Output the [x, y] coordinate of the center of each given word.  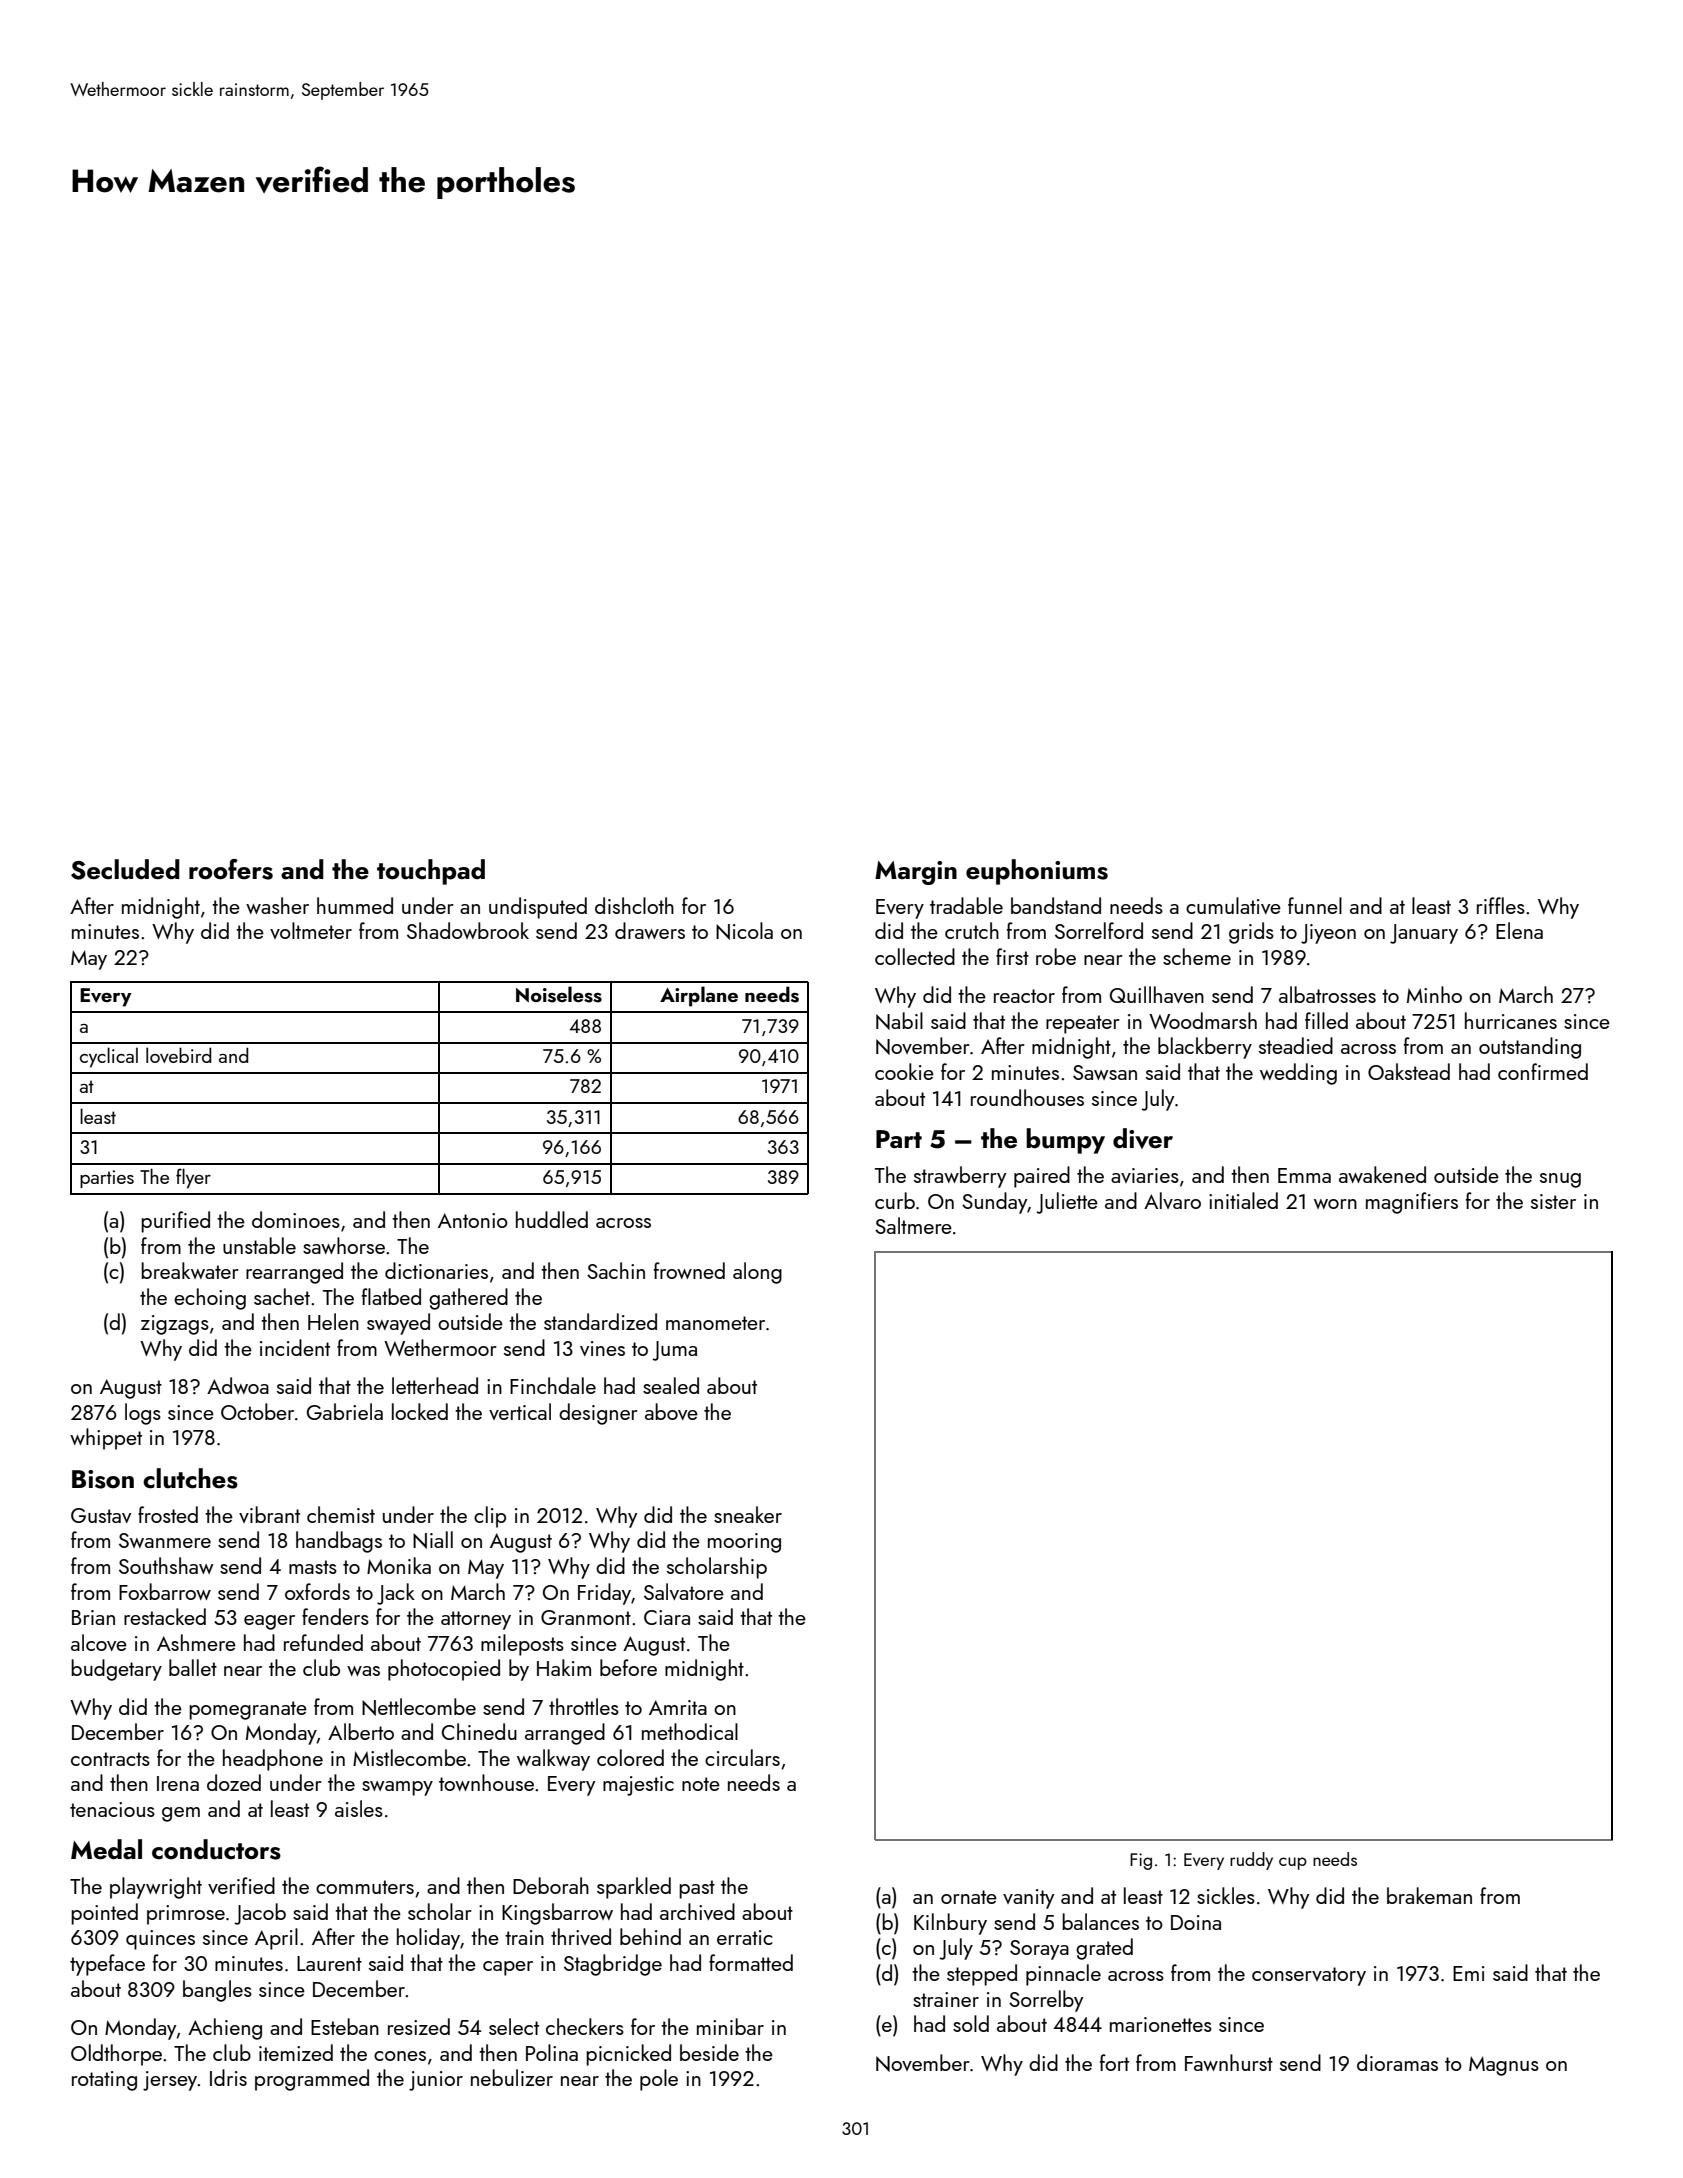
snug [1560, 1180]
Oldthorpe [116, 2055]
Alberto [361, 1731]
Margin [916, 873]
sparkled [634, 1888]
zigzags [175, 1325]
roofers [231, 869]
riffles [1501, 905]
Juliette [1067, 1203]
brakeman [1429, 1895]
